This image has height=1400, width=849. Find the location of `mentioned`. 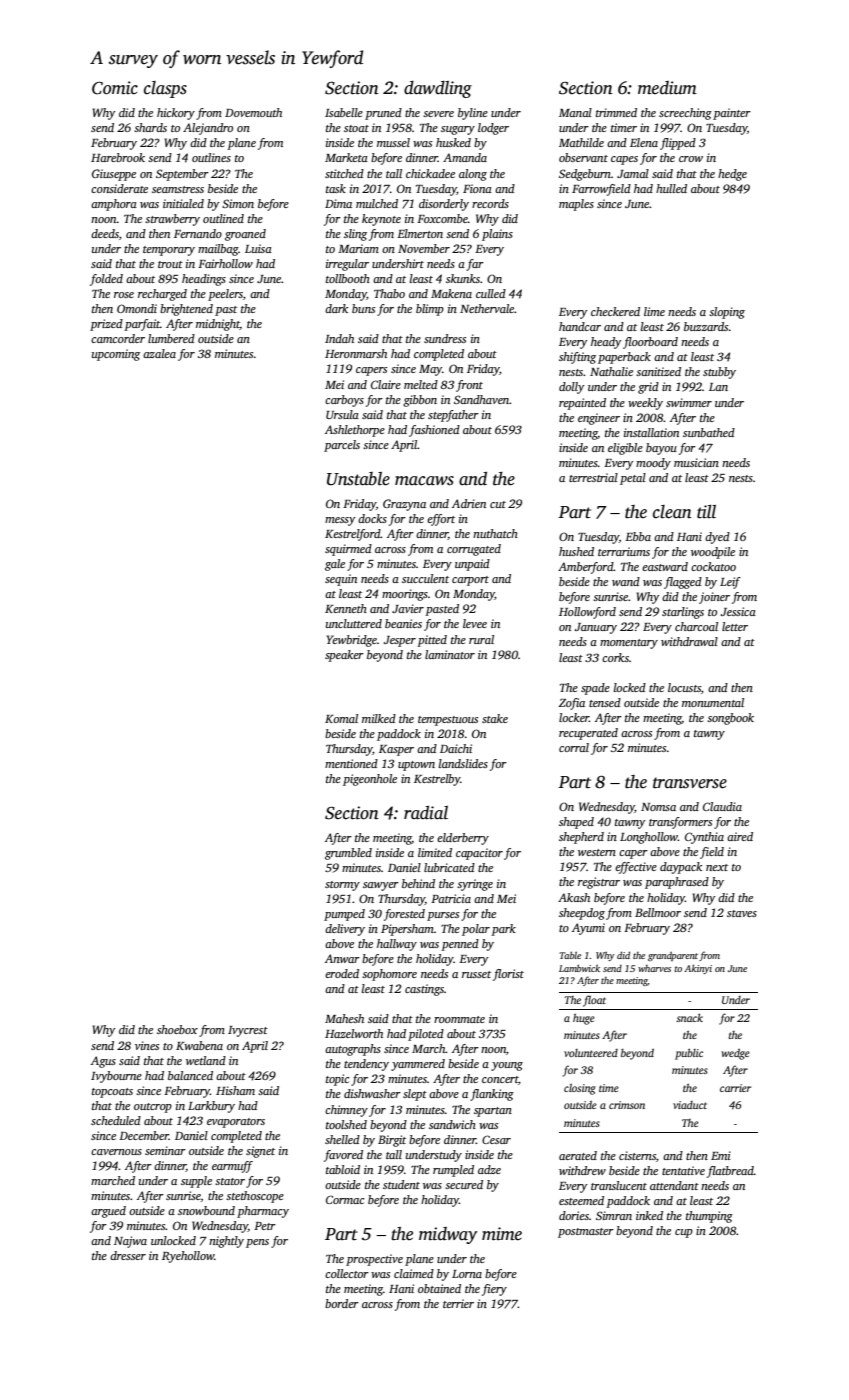

mentioned is located at coordinates (351, 763).
